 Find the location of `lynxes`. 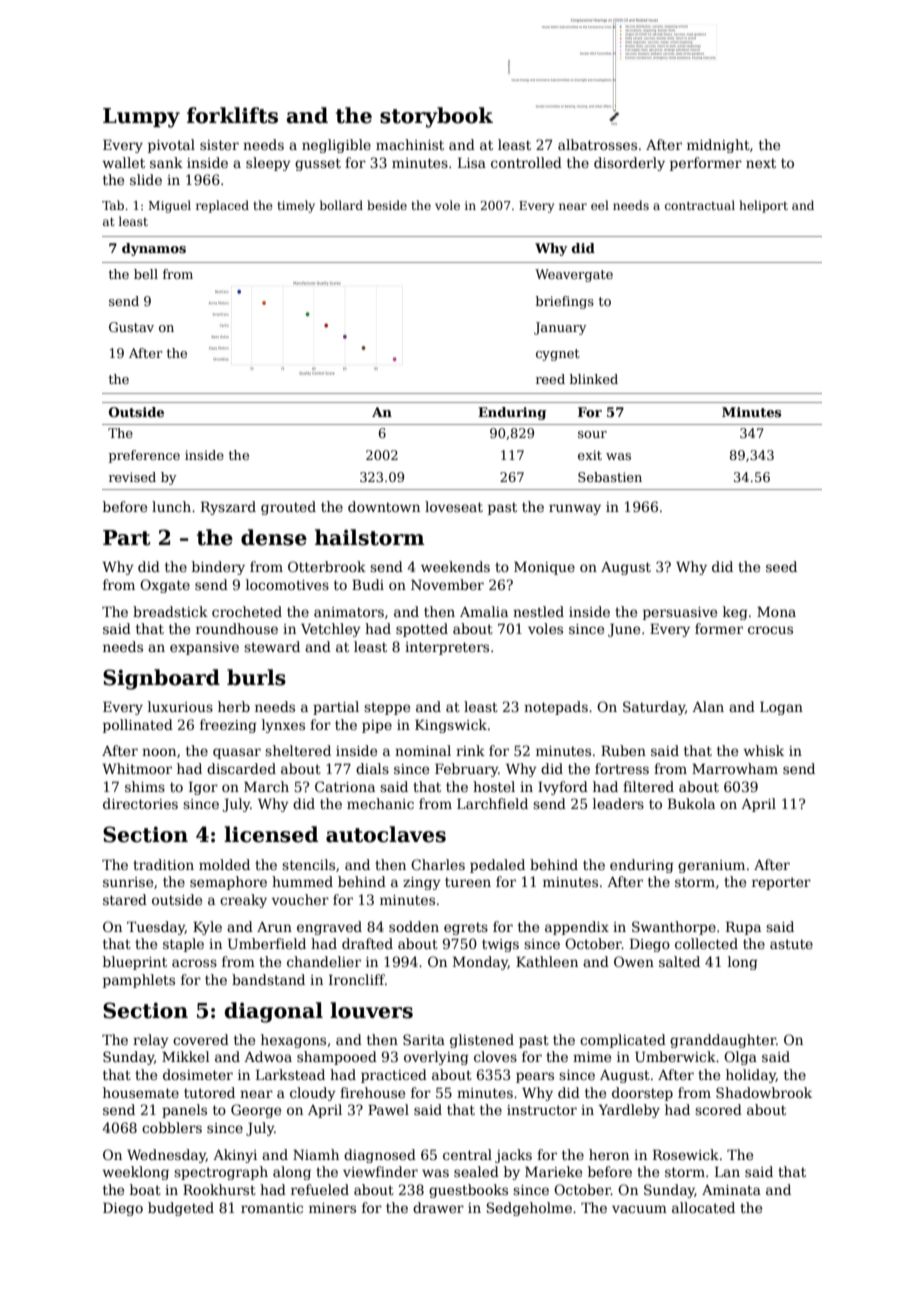

lynxes is located at coordinates (283, 726).
